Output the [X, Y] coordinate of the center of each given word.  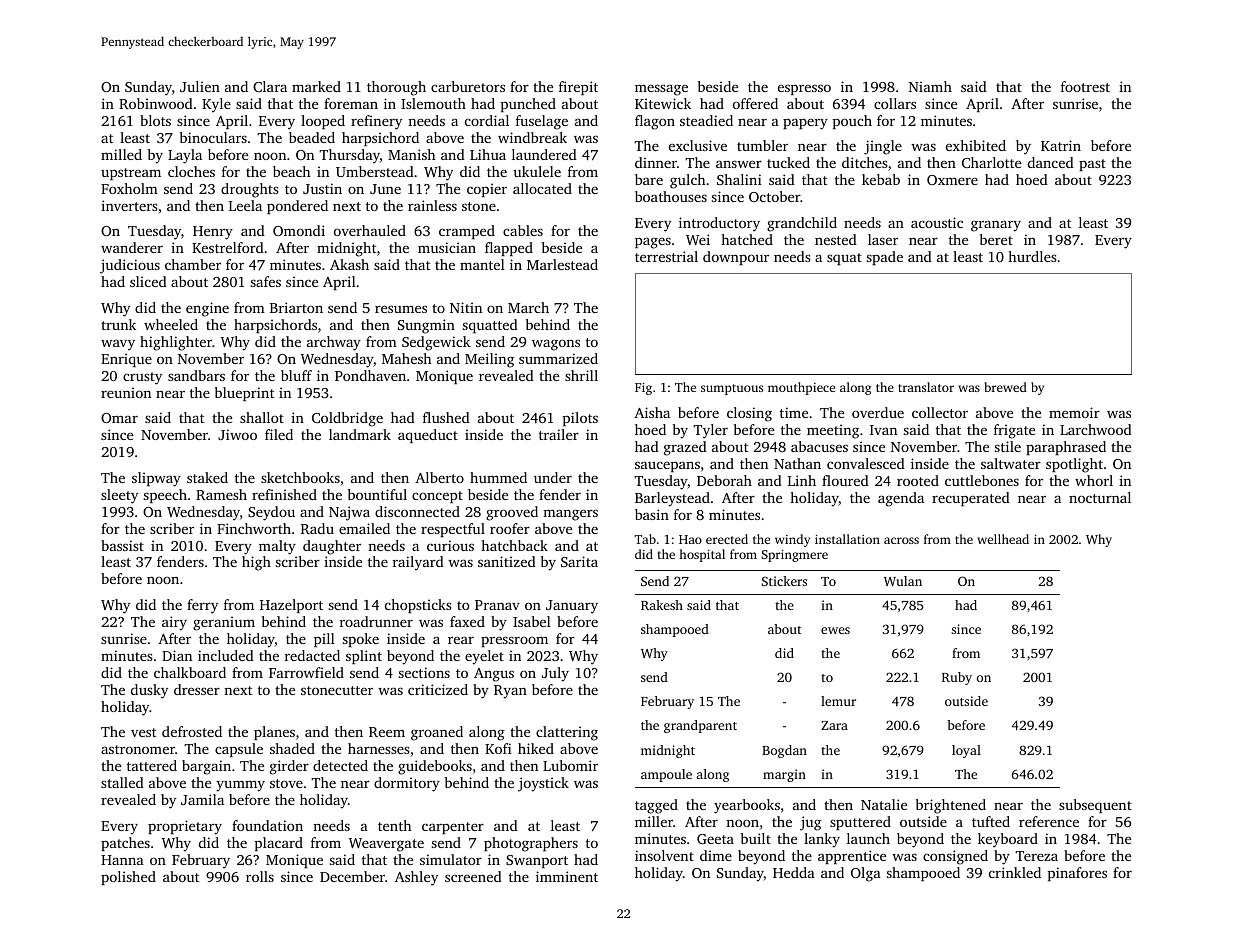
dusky [149, 691]
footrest [1085, 86]
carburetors [468, 86]
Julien [200, 86]
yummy [240, 786]
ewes [835, 630]
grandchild [802, 224]
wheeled [171, 324]
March [528, 307]
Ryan [510, 692]
